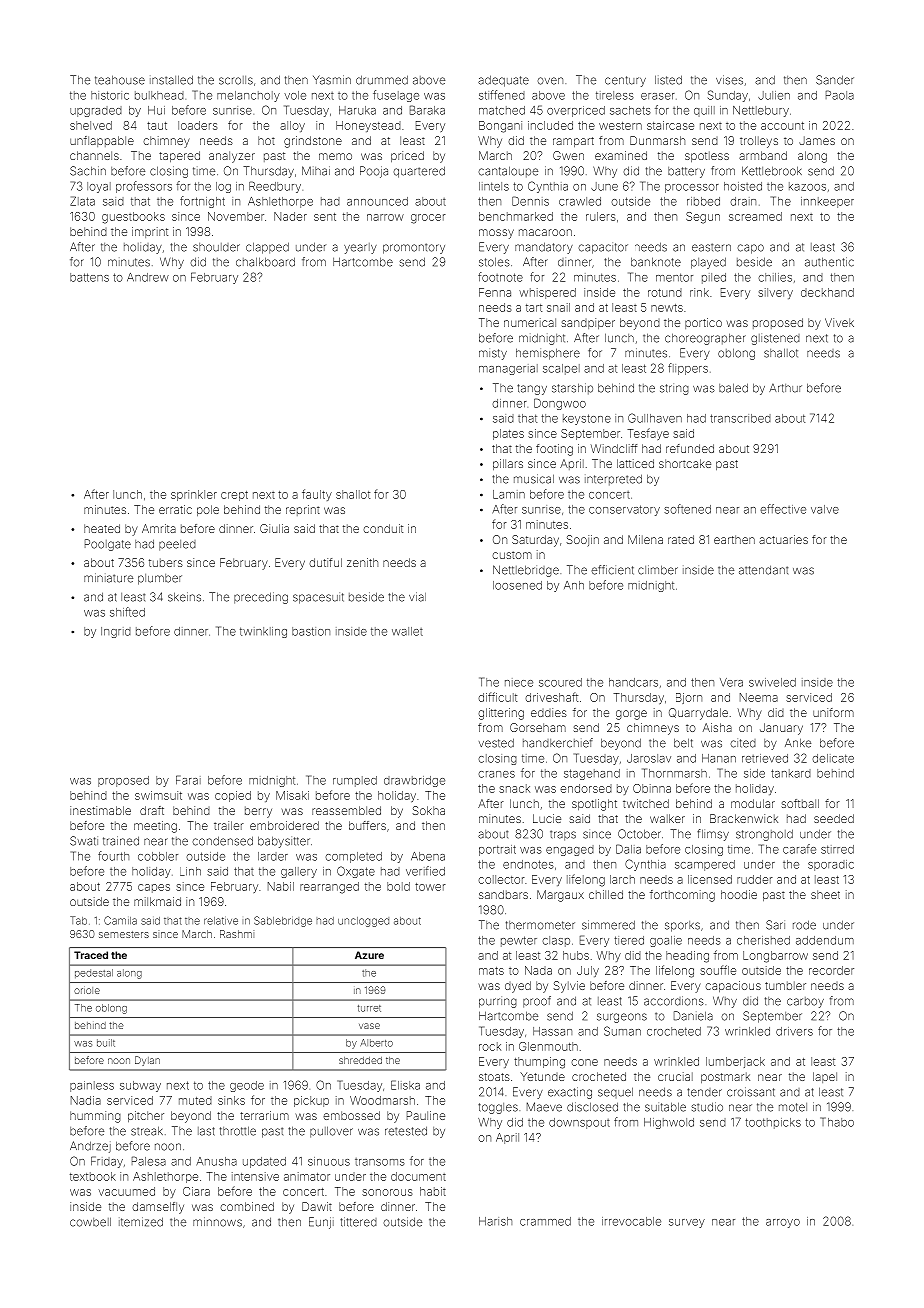 This screenshot has width=924, height=1308. Describe the element at coordinates (552, 1031) in the screenshot. I see `Hassan` at that location.
